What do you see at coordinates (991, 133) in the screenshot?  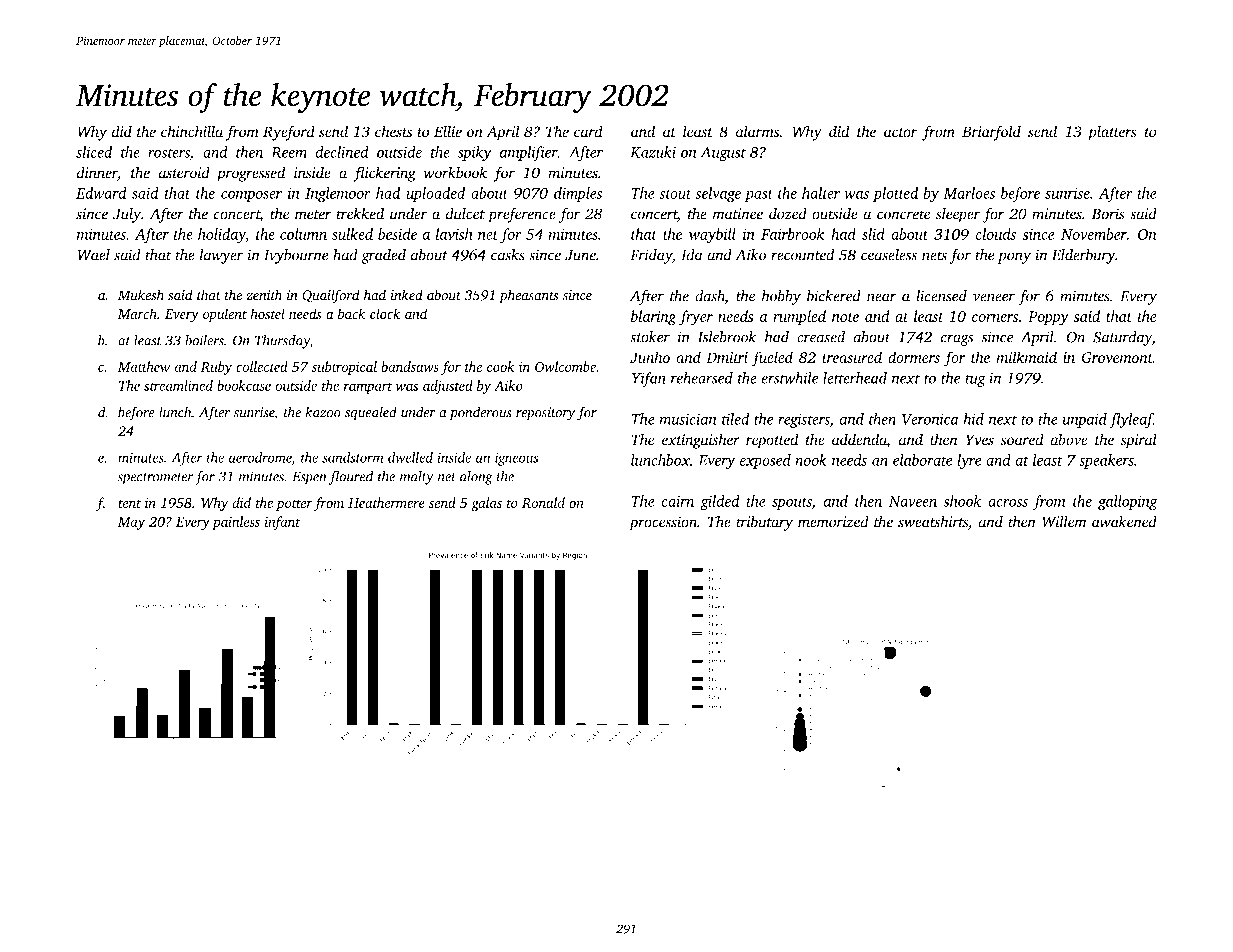 I see `Briarfold` at bounding box center [991, 133].
